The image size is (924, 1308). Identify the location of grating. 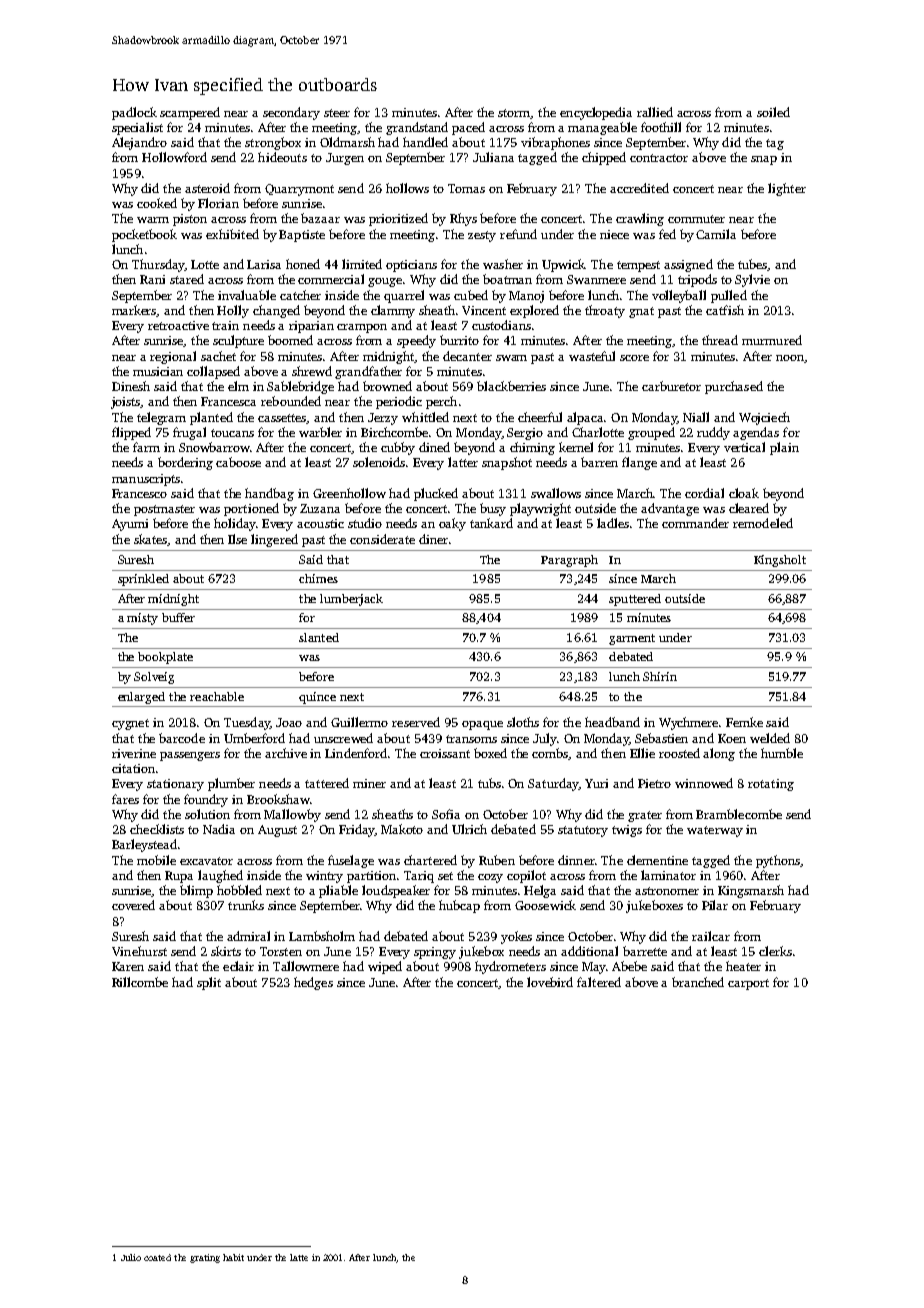
(205, 1258).
